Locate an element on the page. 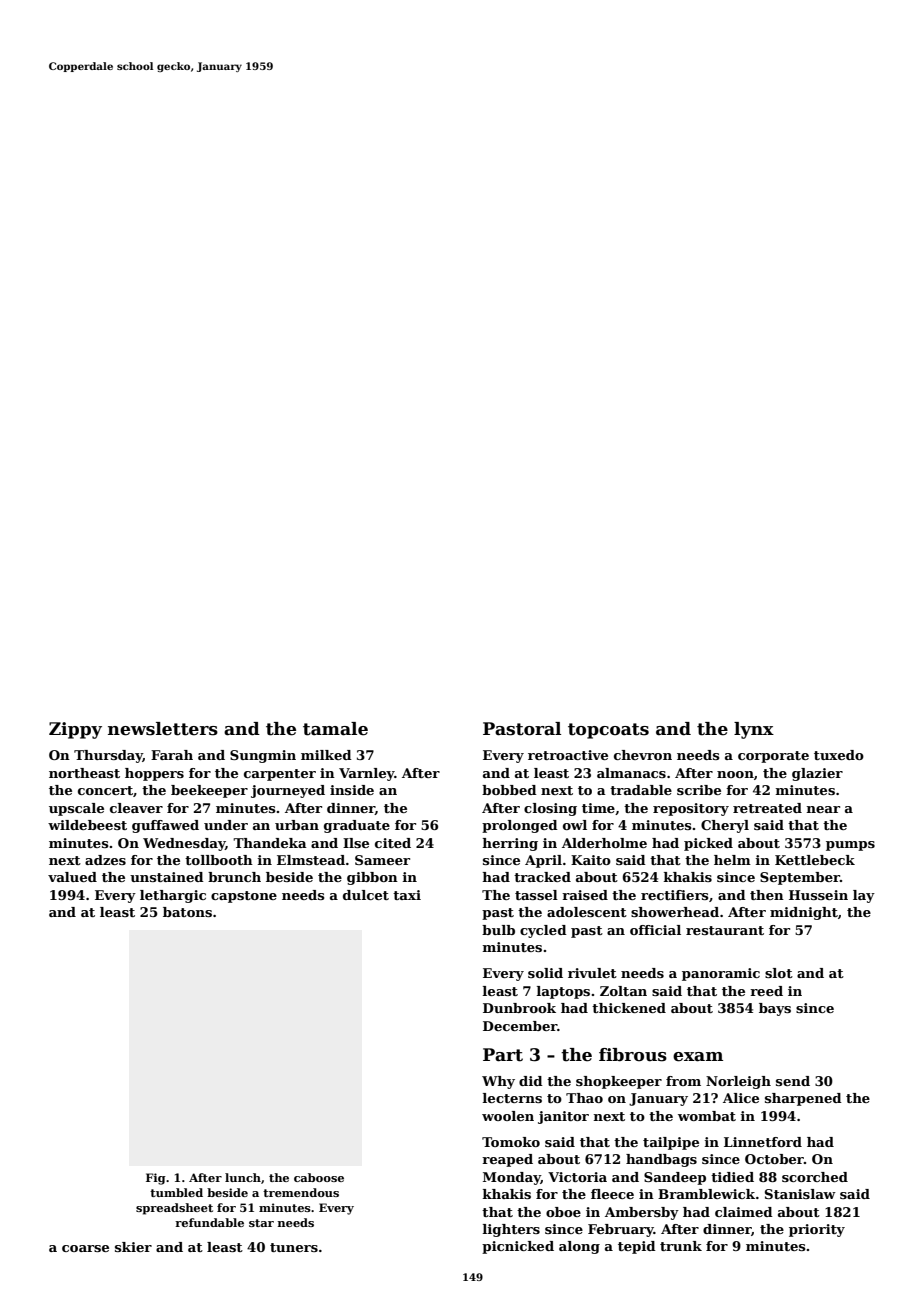 The height and width of the document is (1308, 924). coarse is located at coordinates (85, 1248).
